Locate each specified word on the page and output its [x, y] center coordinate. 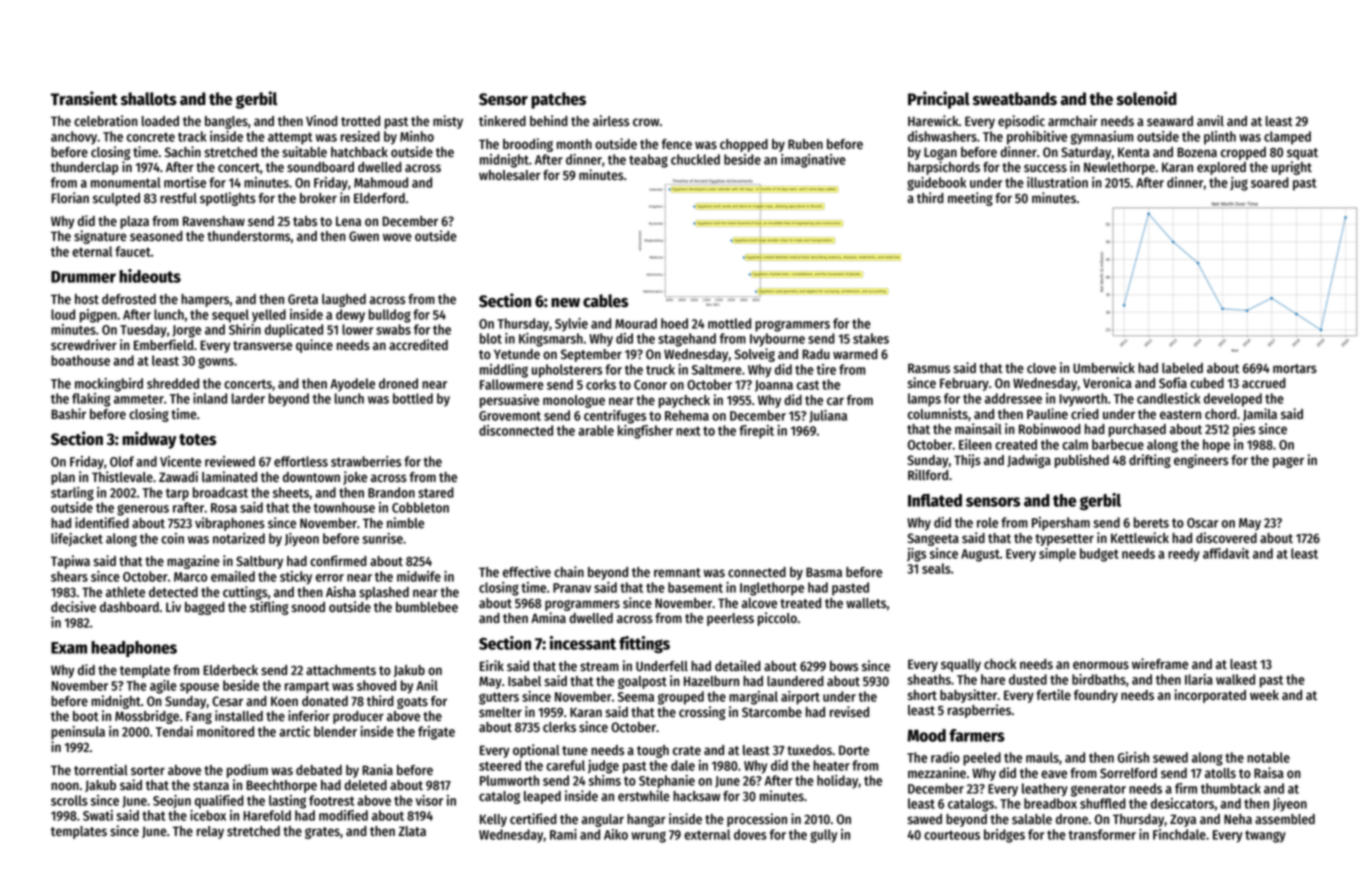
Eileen [975, 444]
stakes [871, 338]
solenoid [1146, 98]
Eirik [492, 665]
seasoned [156, 236]
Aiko [616, 834]
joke [355, 478]
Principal [939, 100]
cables [605, 301]
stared [436, 492]
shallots [149, 99]
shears [69, 576]
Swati [98, 815]
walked [1235, 679]
